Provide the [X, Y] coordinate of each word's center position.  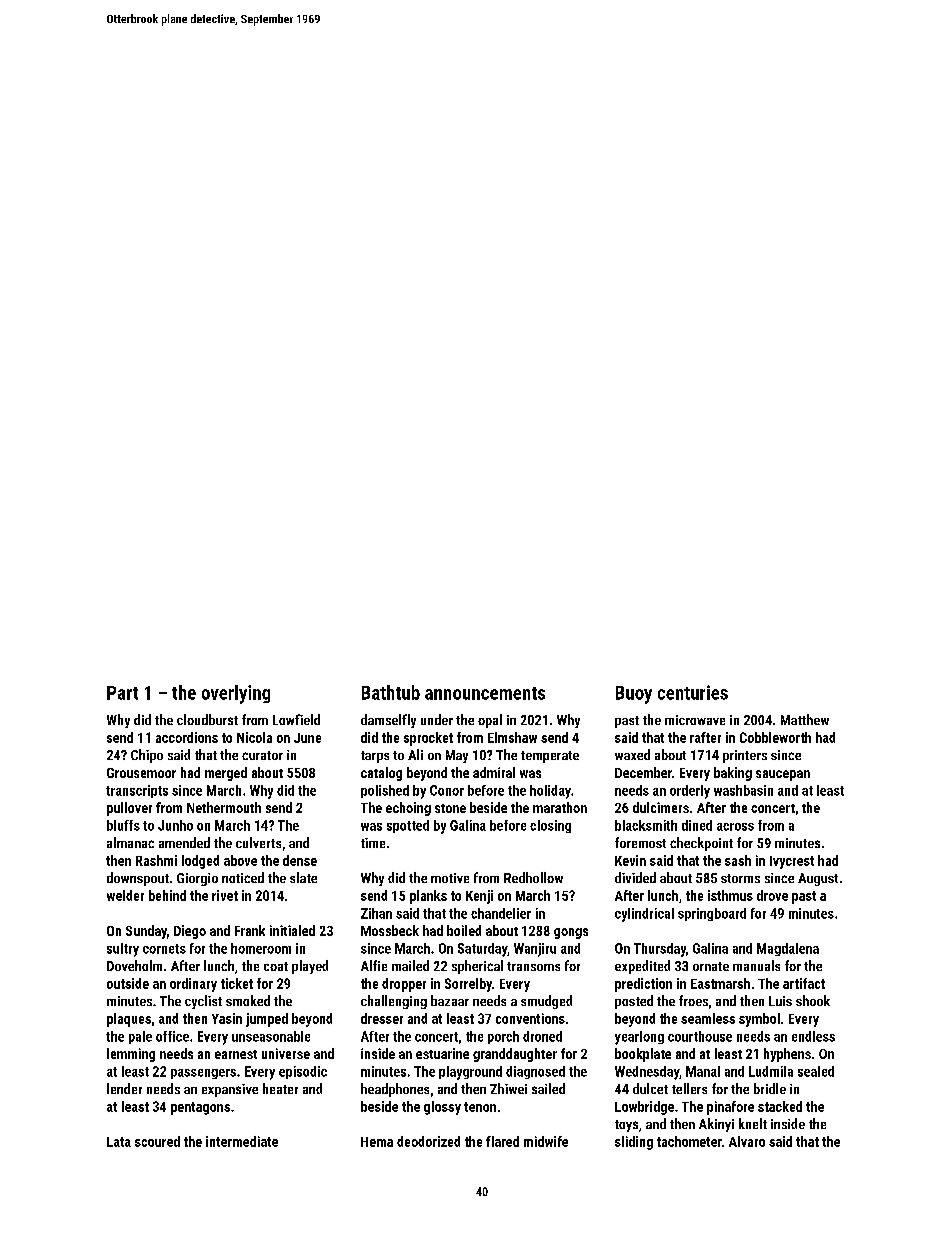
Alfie [374, 965]
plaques [129, 1020]
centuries [693, 692]
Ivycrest [792, 862]
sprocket [428, 739]
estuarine [442, 1053]
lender [124, 1088]
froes [693, 1000]
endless [813, 1036]
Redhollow [533, 877]
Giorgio [197, 879]
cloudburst [207, 719]
